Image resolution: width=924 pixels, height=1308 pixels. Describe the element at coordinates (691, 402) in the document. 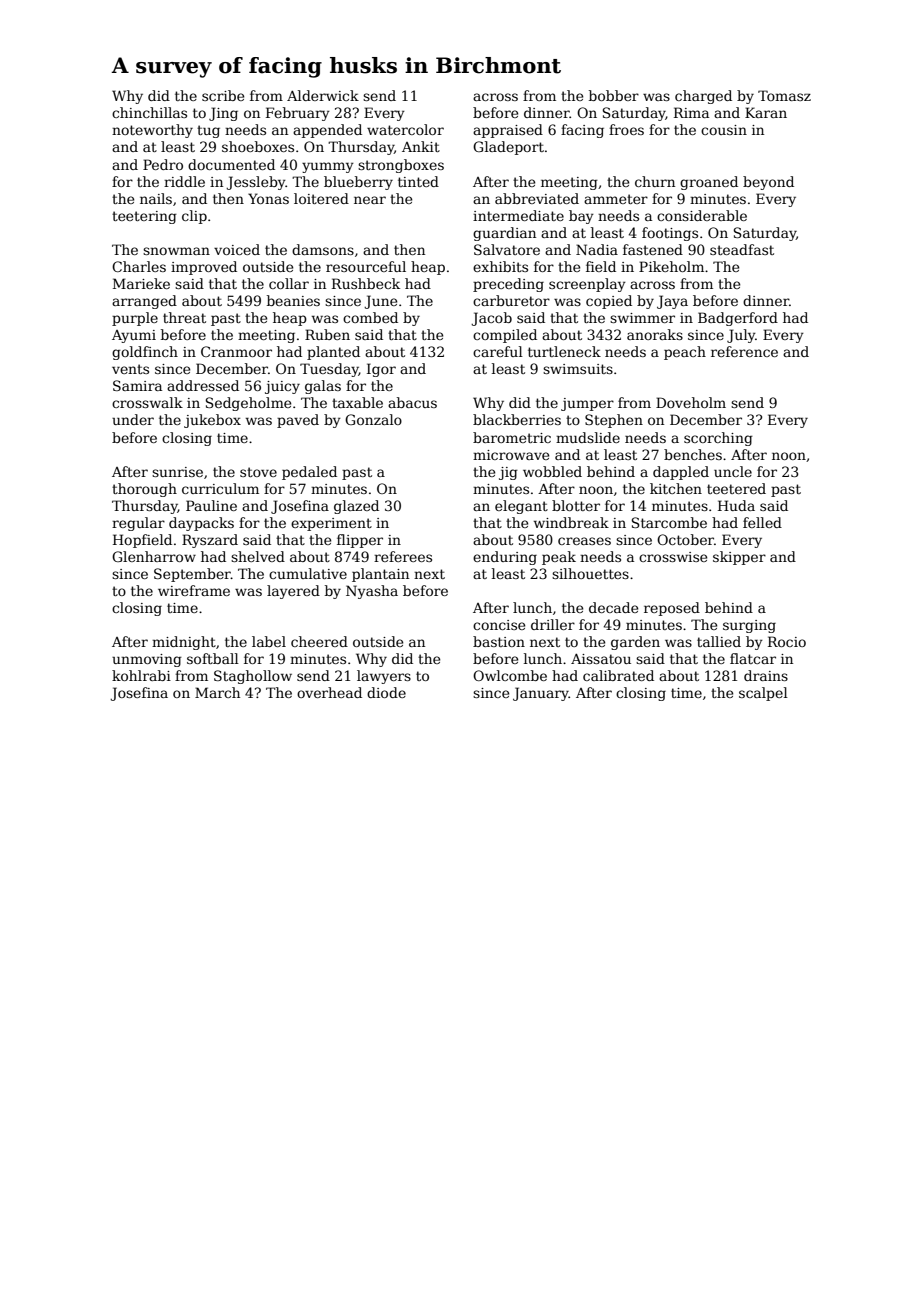

I see `Doveholm` at that location.
